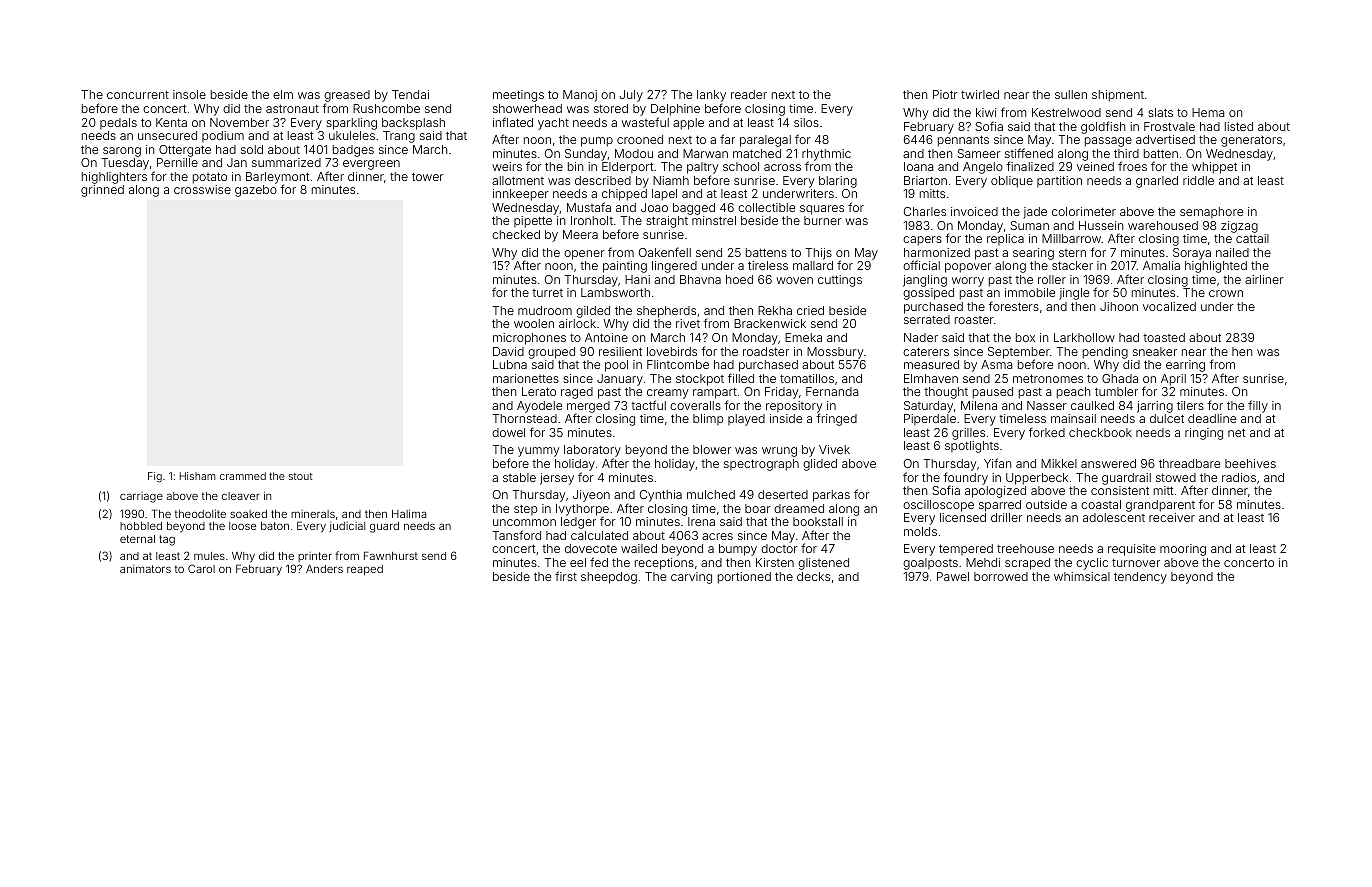 The width and height of the screenshot is (1372, 887). I want to click on official, so click(921, 265).
